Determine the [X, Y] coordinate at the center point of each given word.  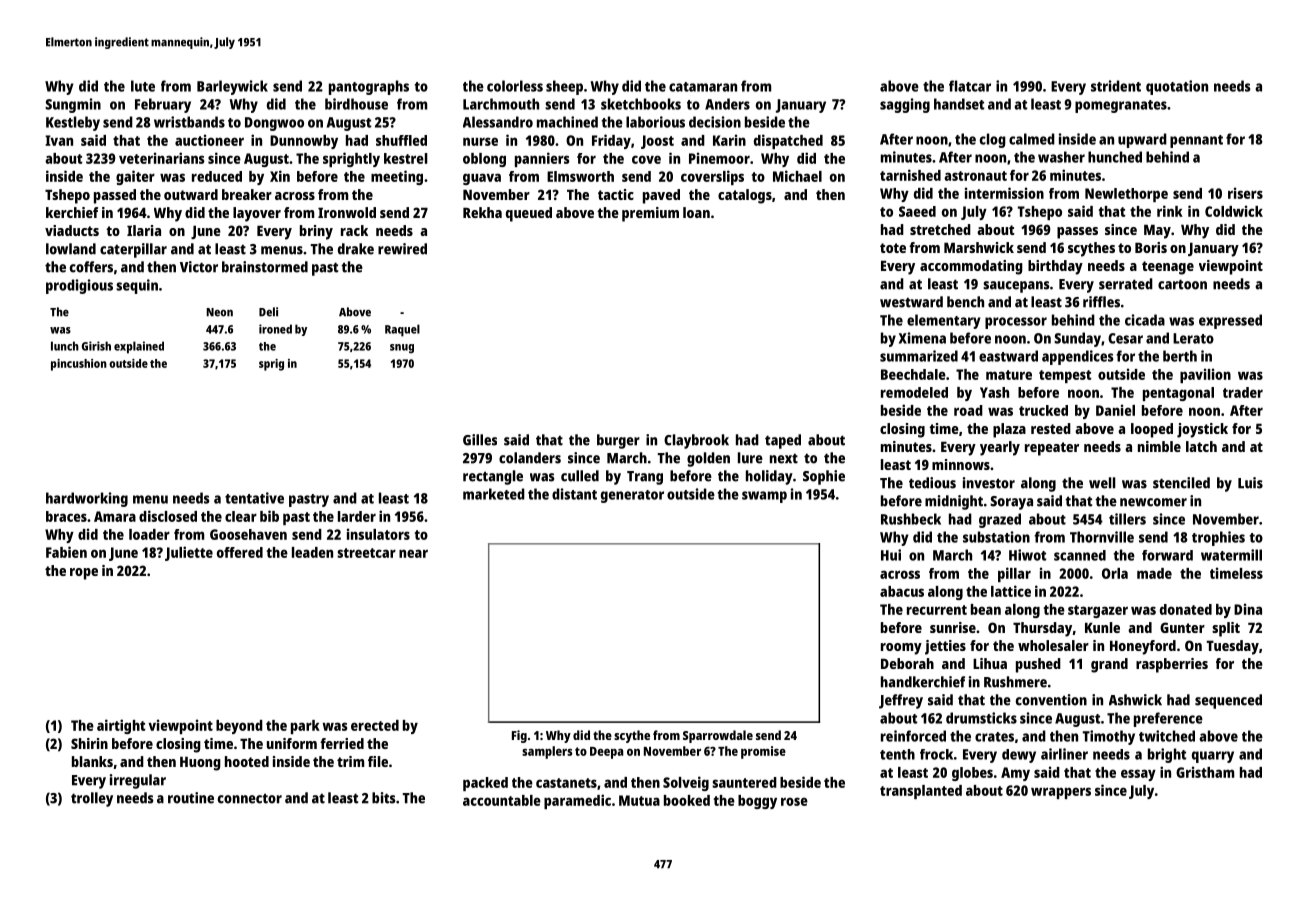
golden [708, 459]
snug [402, 348]
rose [794, 801]
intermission [1004, 193]
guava [482, 179]
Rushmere [1015, 682]
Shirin [89, 743]
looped [1152, 430]
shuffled [401, 140]
